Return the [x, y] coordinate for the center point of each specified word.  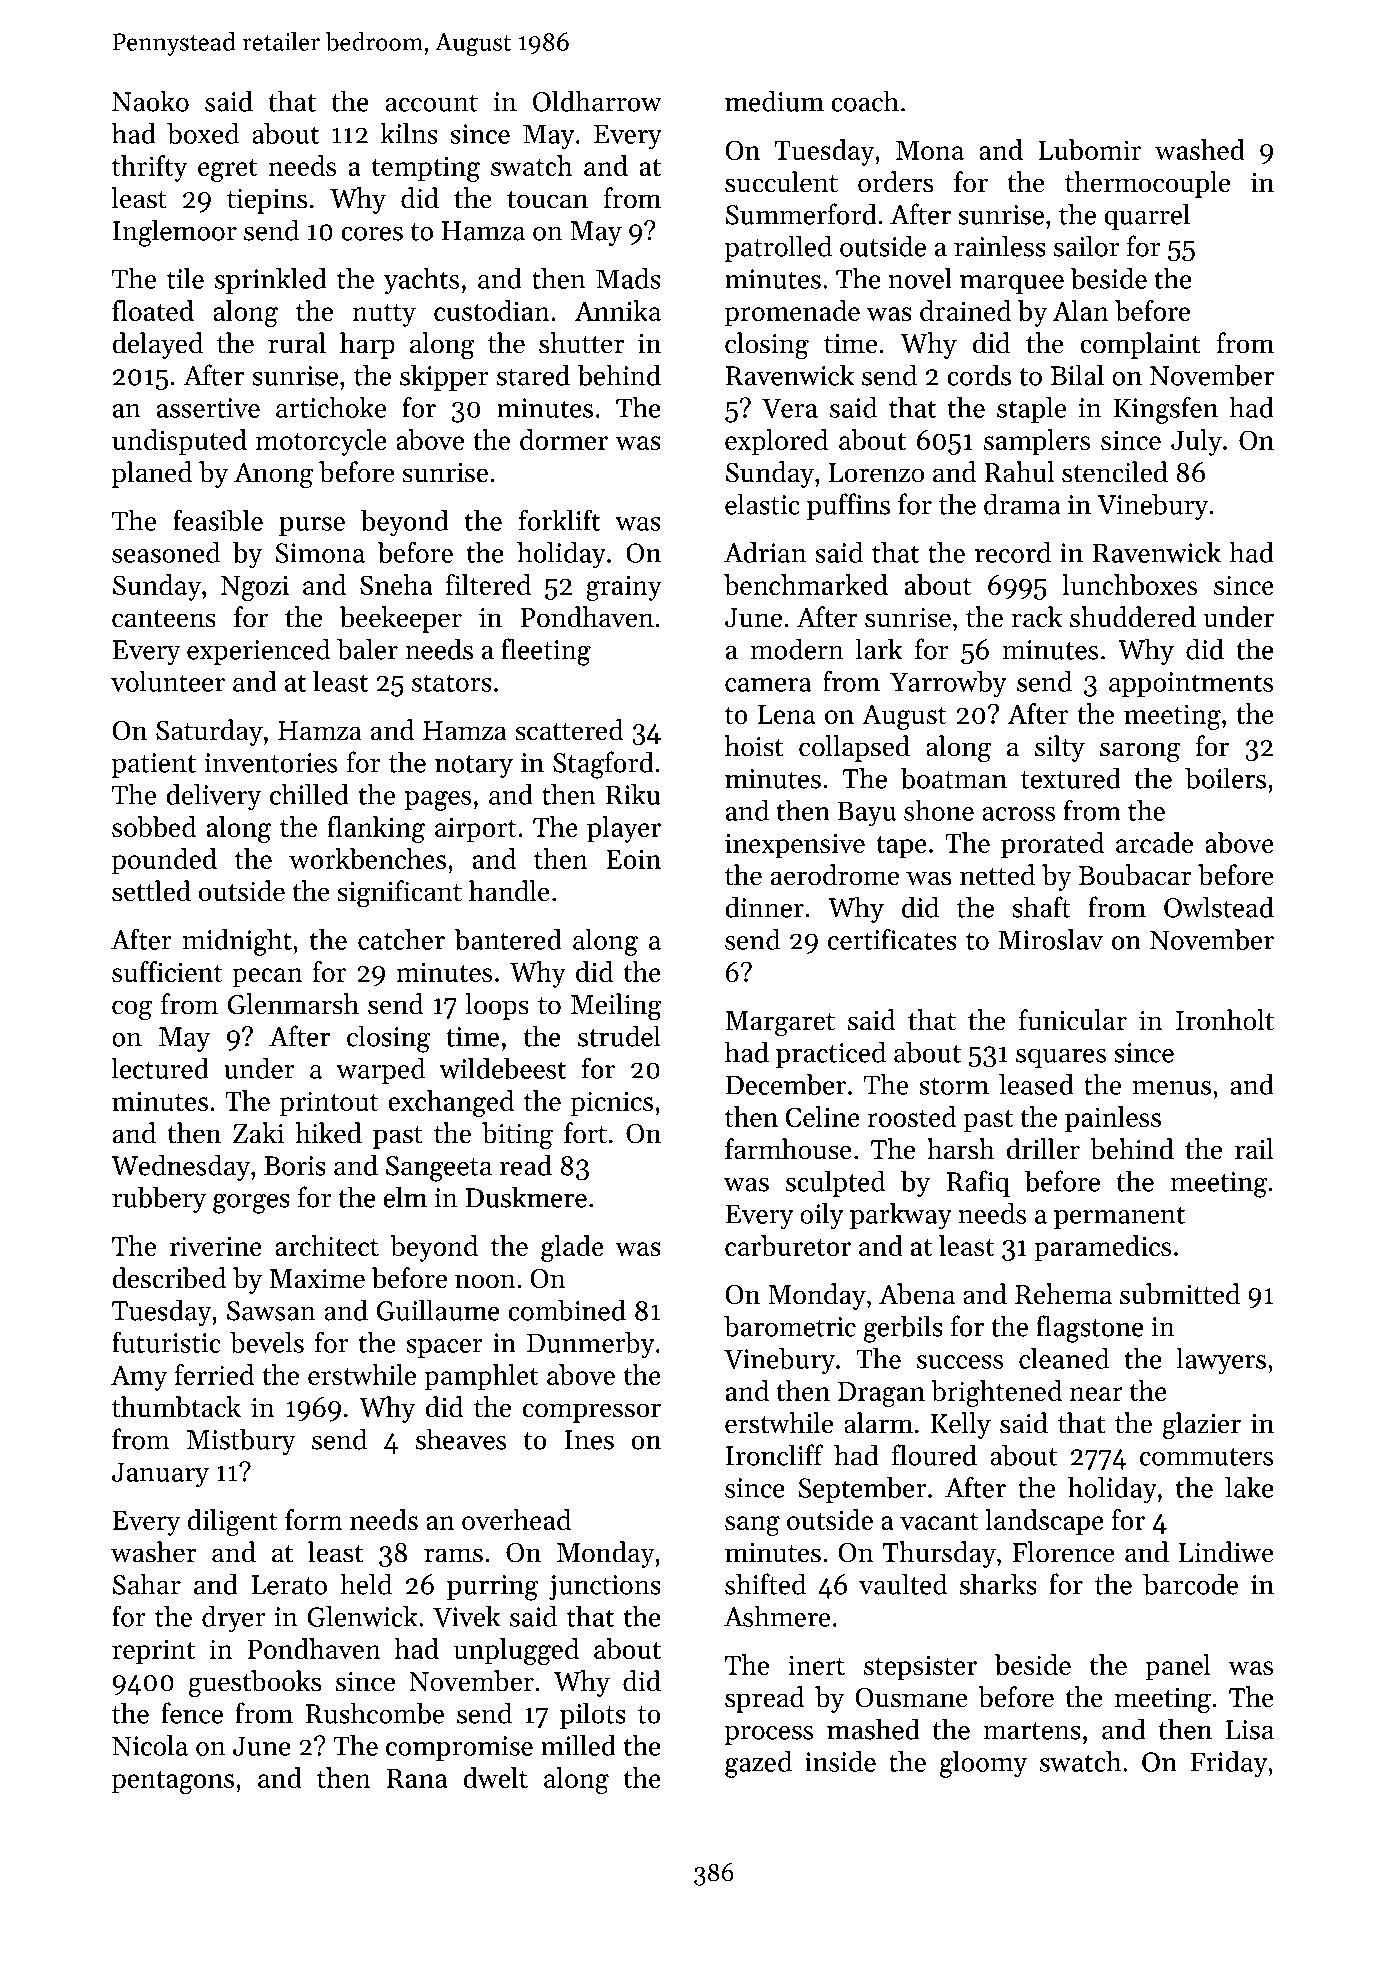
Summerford [801, 214]
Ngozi [255, 588]
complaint [1140, 345]
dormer [564, 439]
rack [1036, 617]
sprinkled [271, 281]
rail [1254, 1149]
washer [154, 1552]
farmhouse [788, 1149]
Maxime [317, 1279]
